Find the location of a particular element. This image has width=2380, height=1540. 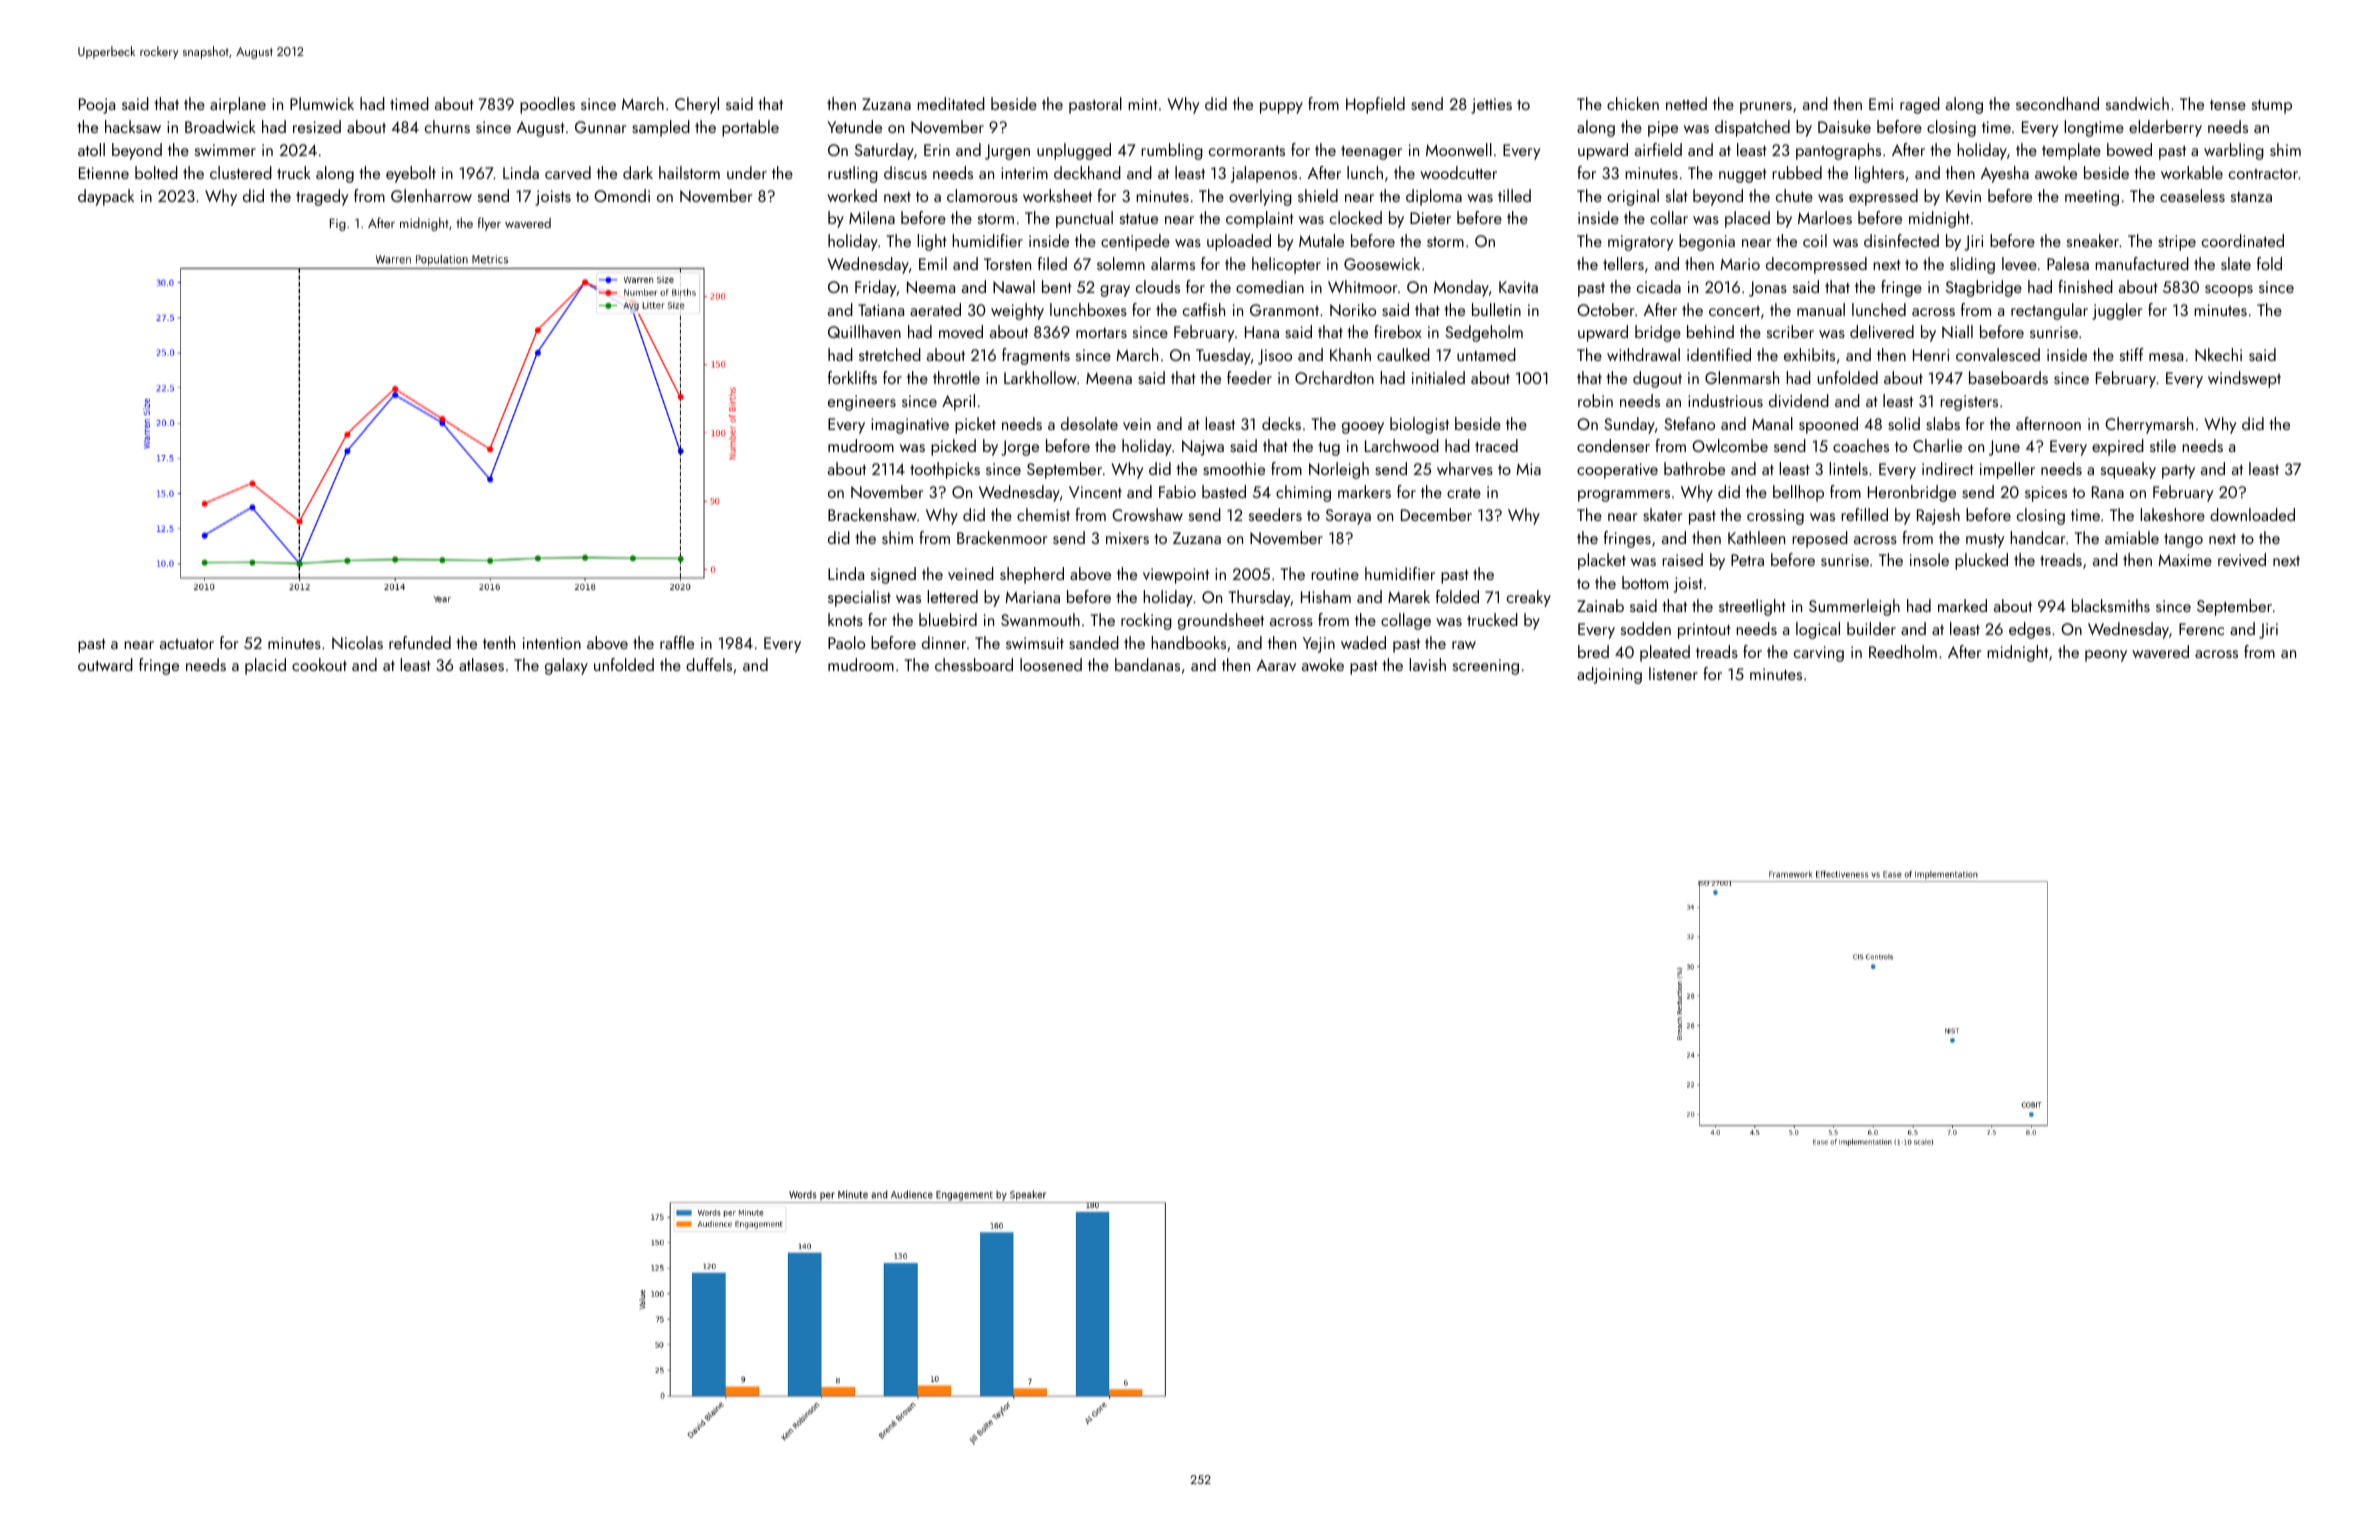

Jurgen is located at coordinates (1007, 152).
